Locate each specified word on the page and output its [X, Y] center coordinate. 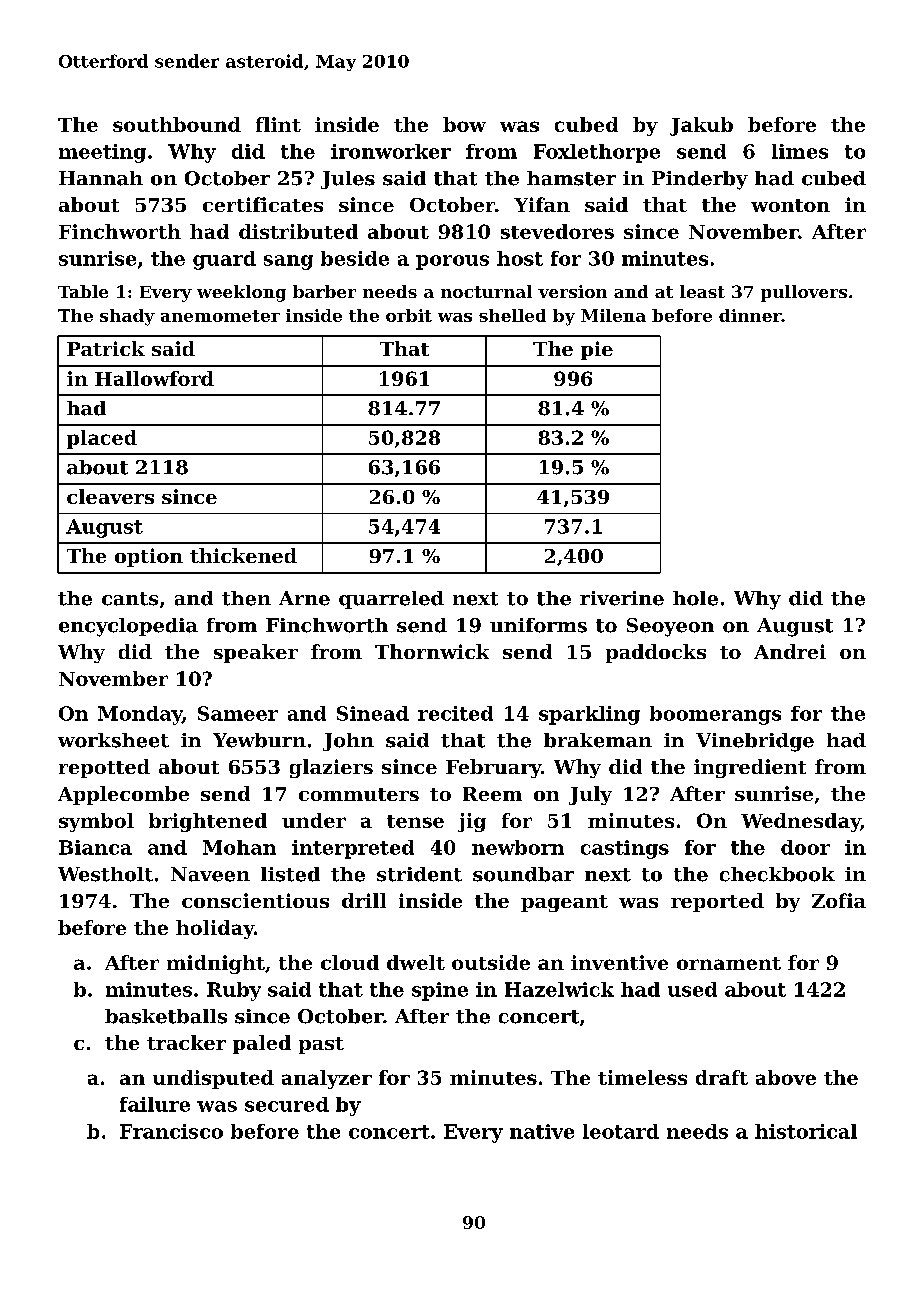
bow [464, 124]
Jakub [701, 126]
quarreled [391, 600]
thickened [243, 555]
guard [224, 260]
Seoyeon [670, 627]
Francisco [171, 1131]
